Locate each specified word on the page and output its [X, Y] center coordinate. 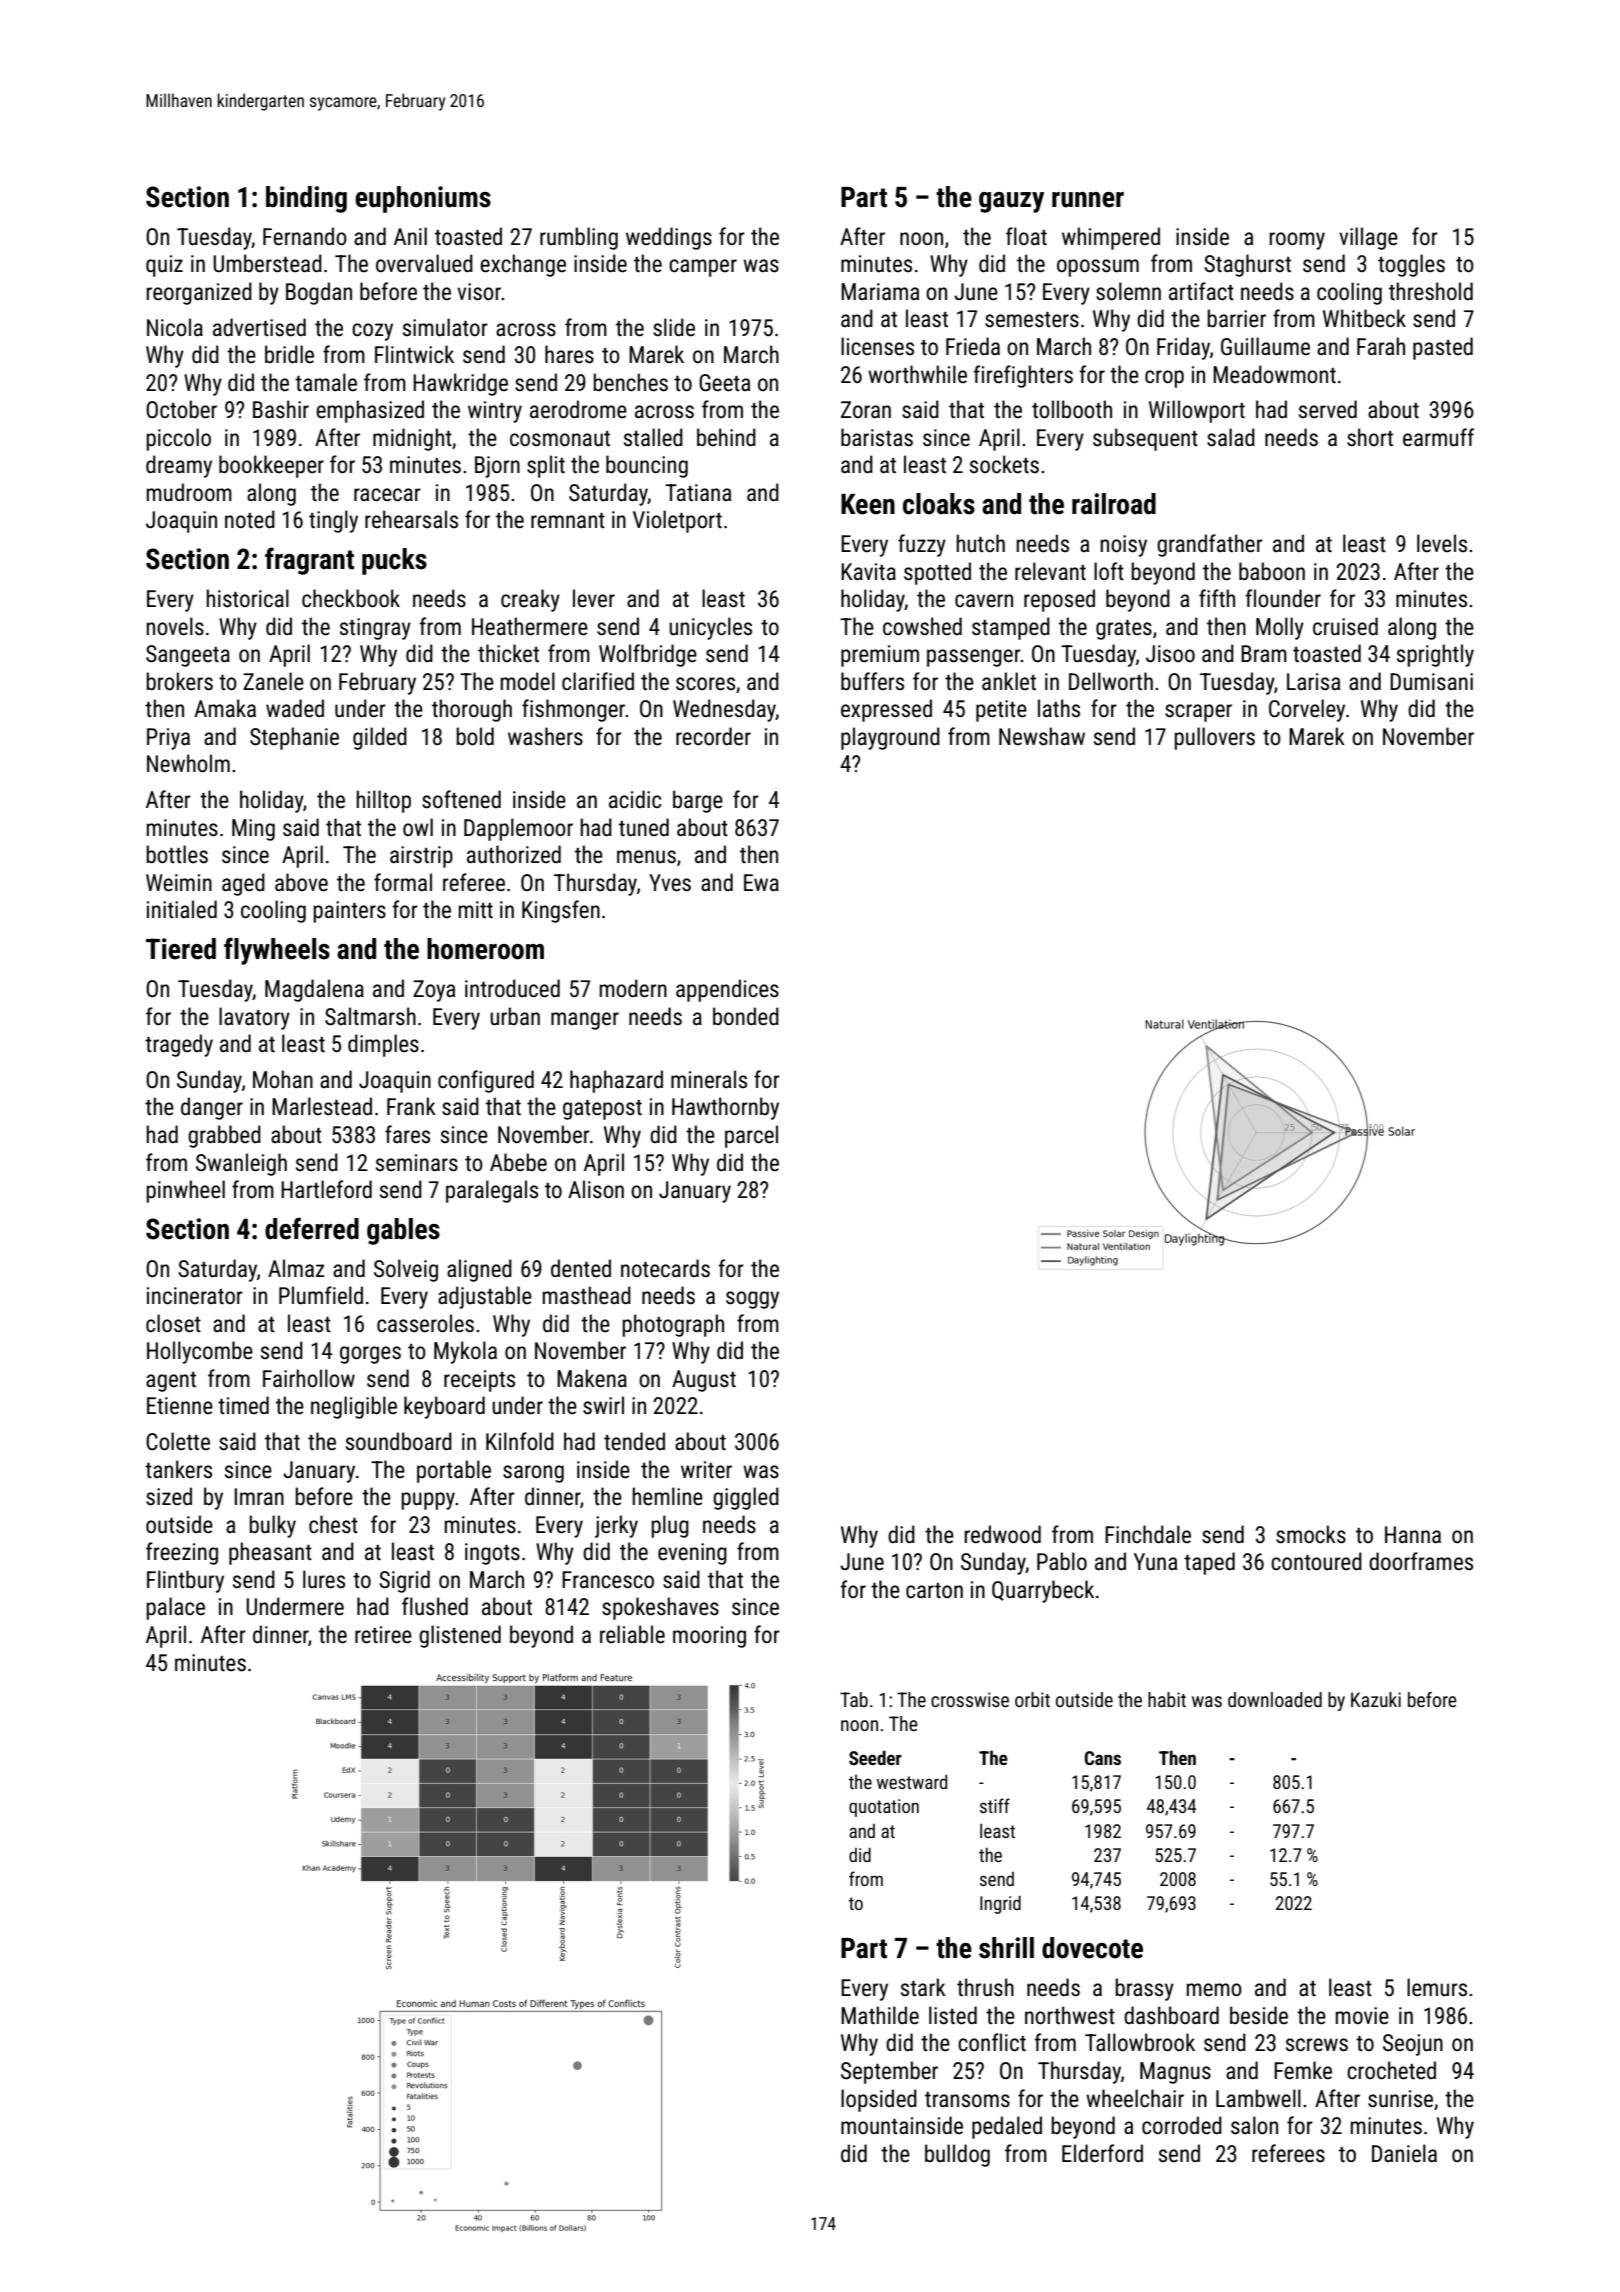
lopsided [879, 2100]
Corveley [1307, 710]
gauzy [1011, 202]
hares [569, 354]
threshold [1431, 291]
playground [890, 738]
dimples [383, 1045]
